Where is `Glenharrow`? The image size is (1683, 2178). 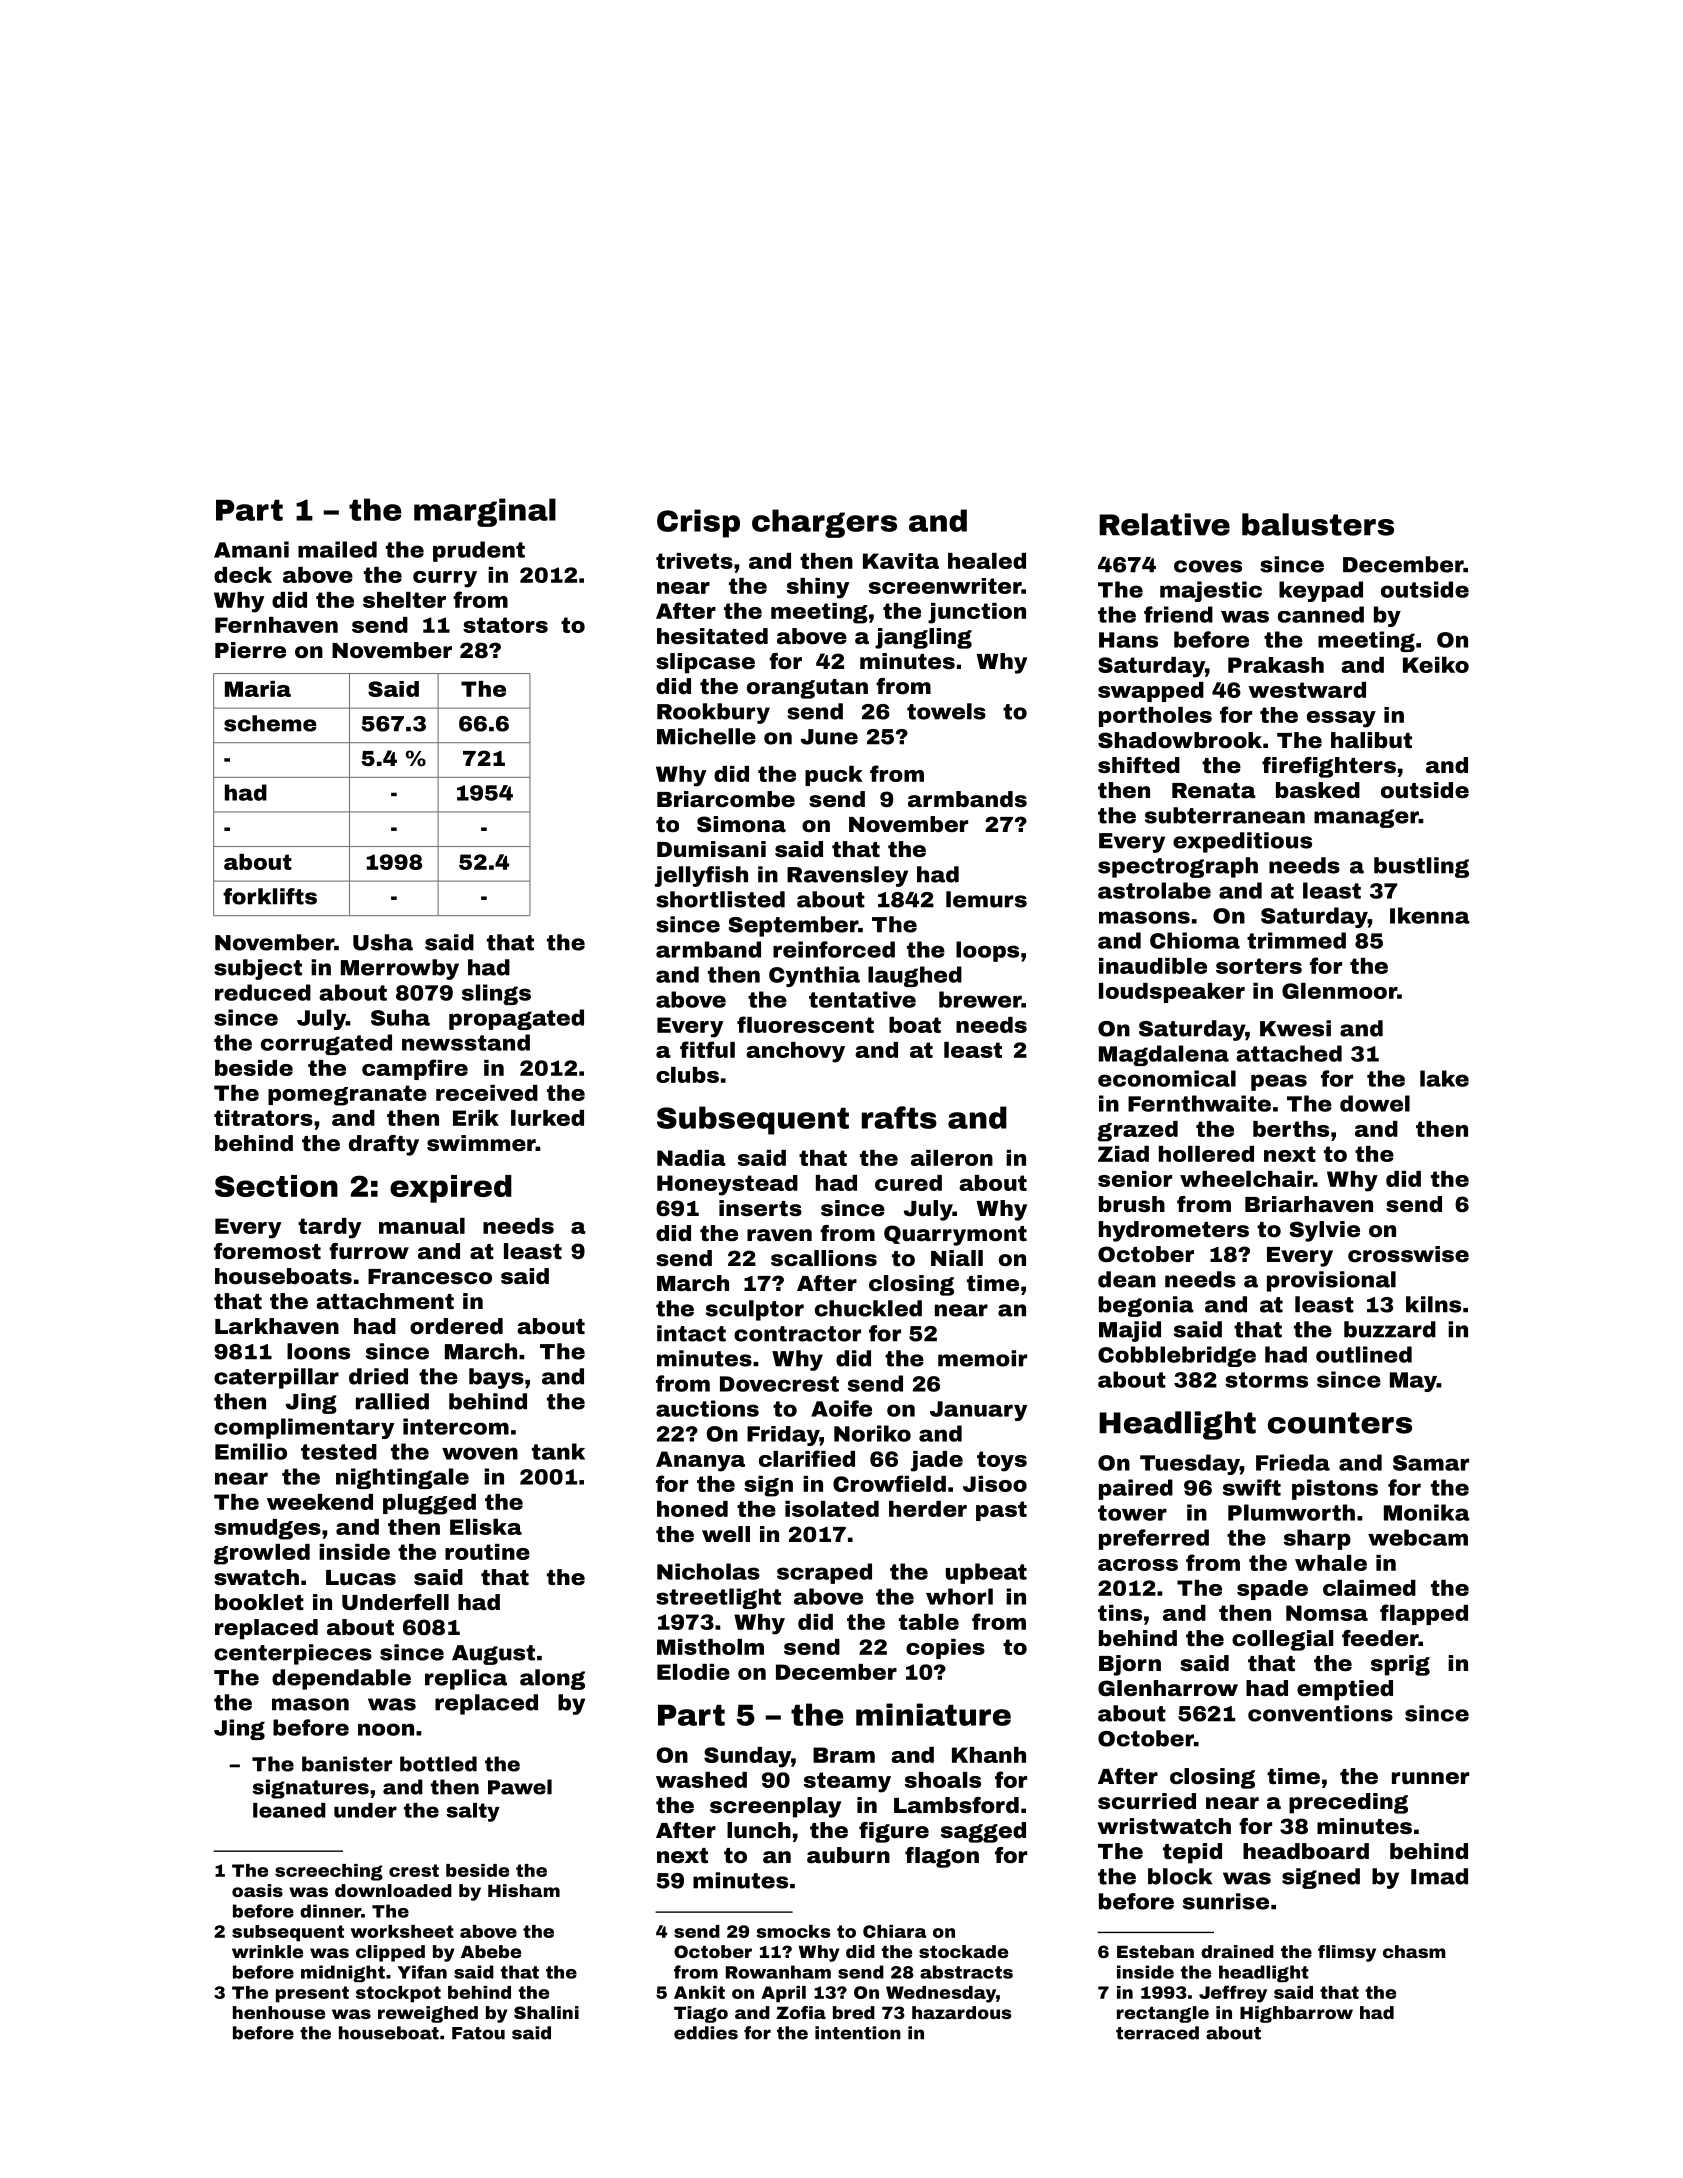
Glenharrow is located at coordinates (1168, 1688).
